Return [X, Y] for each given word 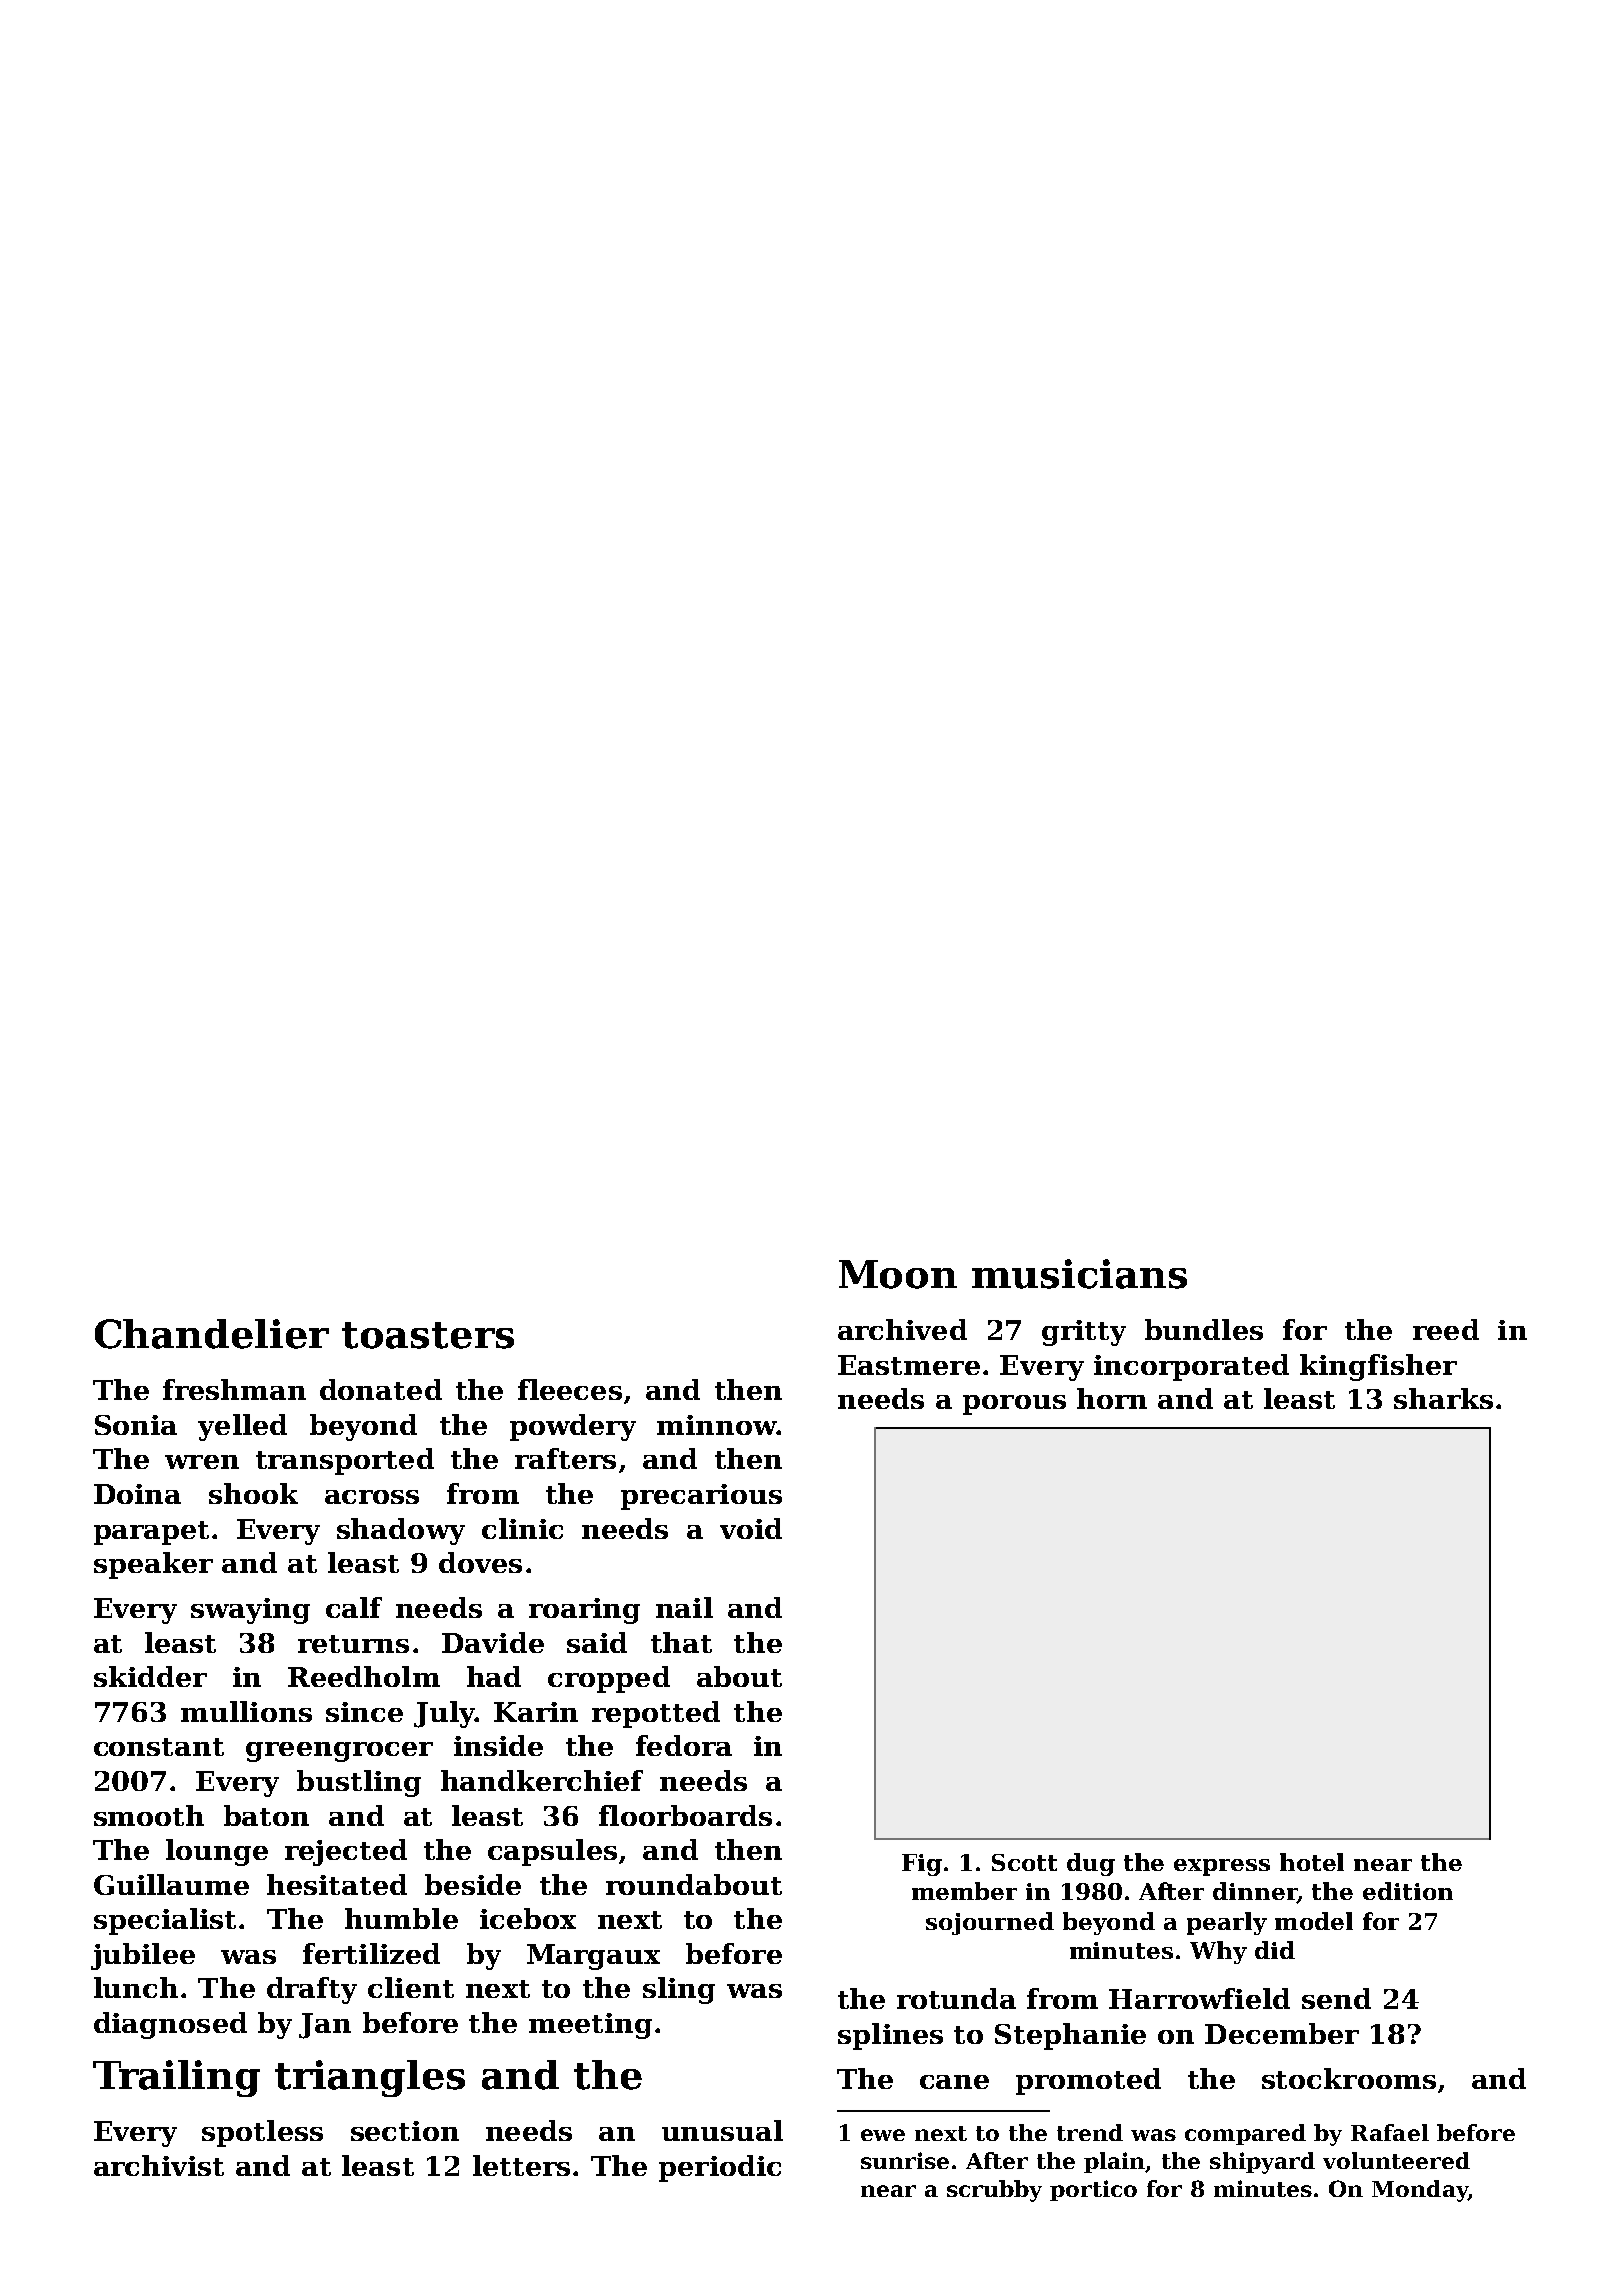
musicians [1079, 1274]
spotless [262, 2133]
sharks [1443, 1398]
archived [902, 1329]
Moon [898, 1274]
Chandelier [212, 1334]
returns [353, 1644]
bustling [359, 1783]
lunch [136, 1987]
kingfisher [1378, 1367]
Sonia [136, 1425]
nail [684, 1607]
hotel [1312, 1862]
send [1336, 1998]
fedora [684, 1745]
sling [679, 1990]
